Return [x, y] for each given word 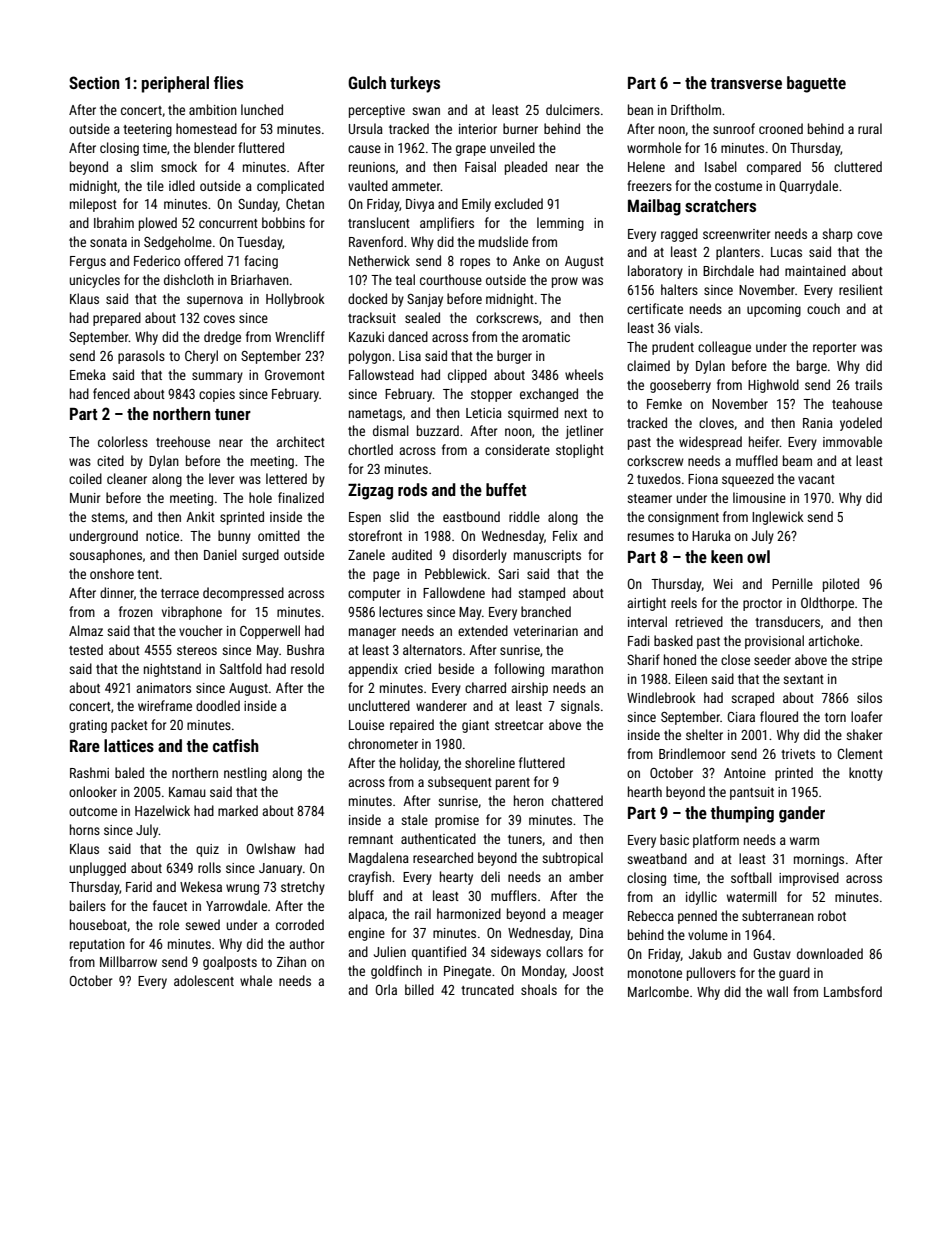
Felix [565, 535]
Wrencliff [300, 336]
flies [228, 82]
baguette [816, 84]
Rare [85, 746]
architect [300, 441]
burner [520, 128]
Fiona [703, 479]
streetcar [519, 725]
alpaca [366, 915]
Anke [526, 260]
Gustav [772, 954]
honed [680, 659]
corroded [300, 924]
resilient [861, 289]
